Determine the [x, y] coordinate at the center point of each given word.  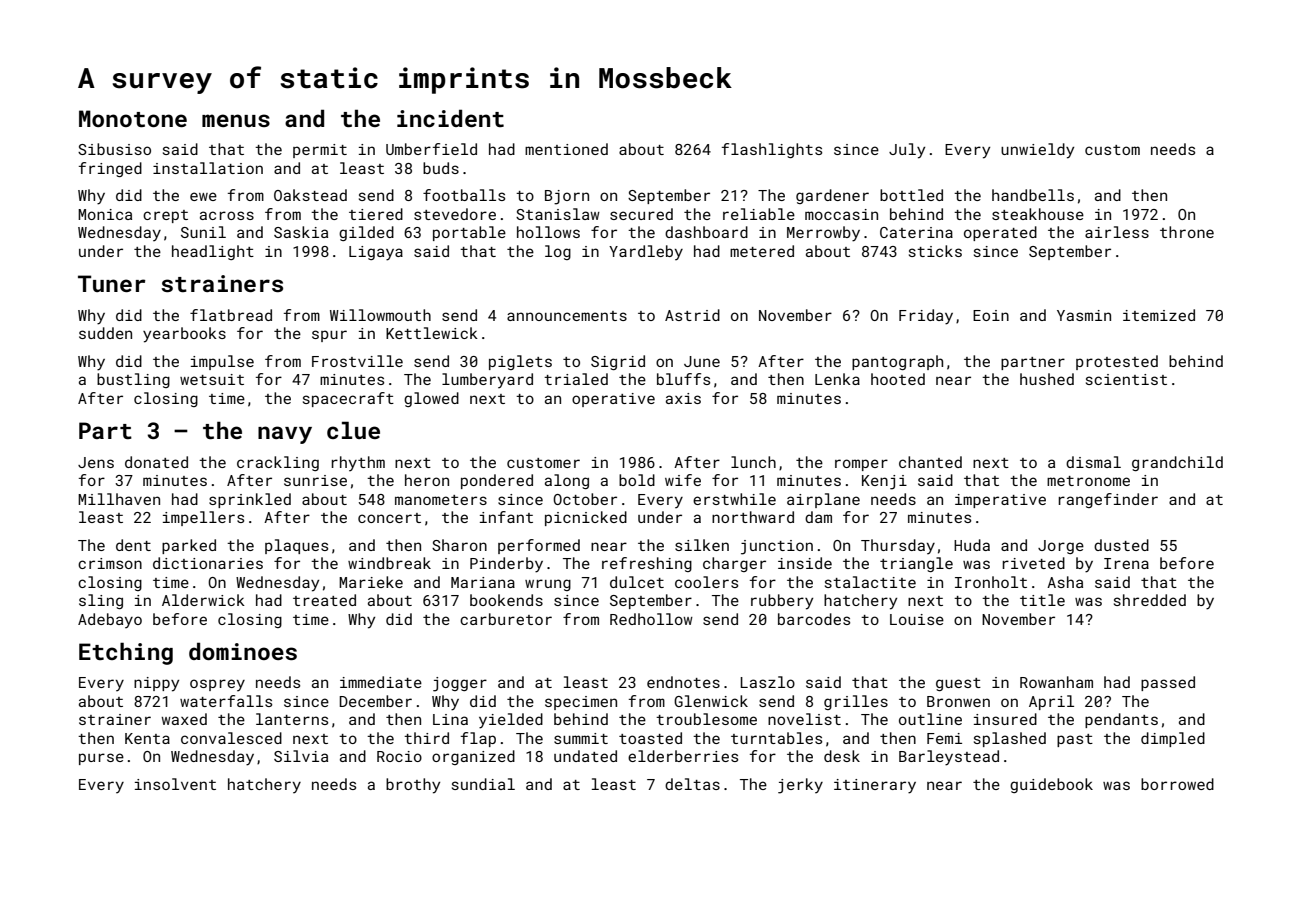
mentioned [566, 149]
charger [734, 564]
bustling [133, 380]
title [1042, 600]
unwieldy [1037, 151]
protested [1117, 362]
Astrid [692, 315]
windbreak [389, 563]
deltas [692, 784]
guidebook [1051, 785]
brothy [413, 786]
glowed [431, 399]
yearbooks [184, 335]
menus [236, 120]
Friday [926, 317]
